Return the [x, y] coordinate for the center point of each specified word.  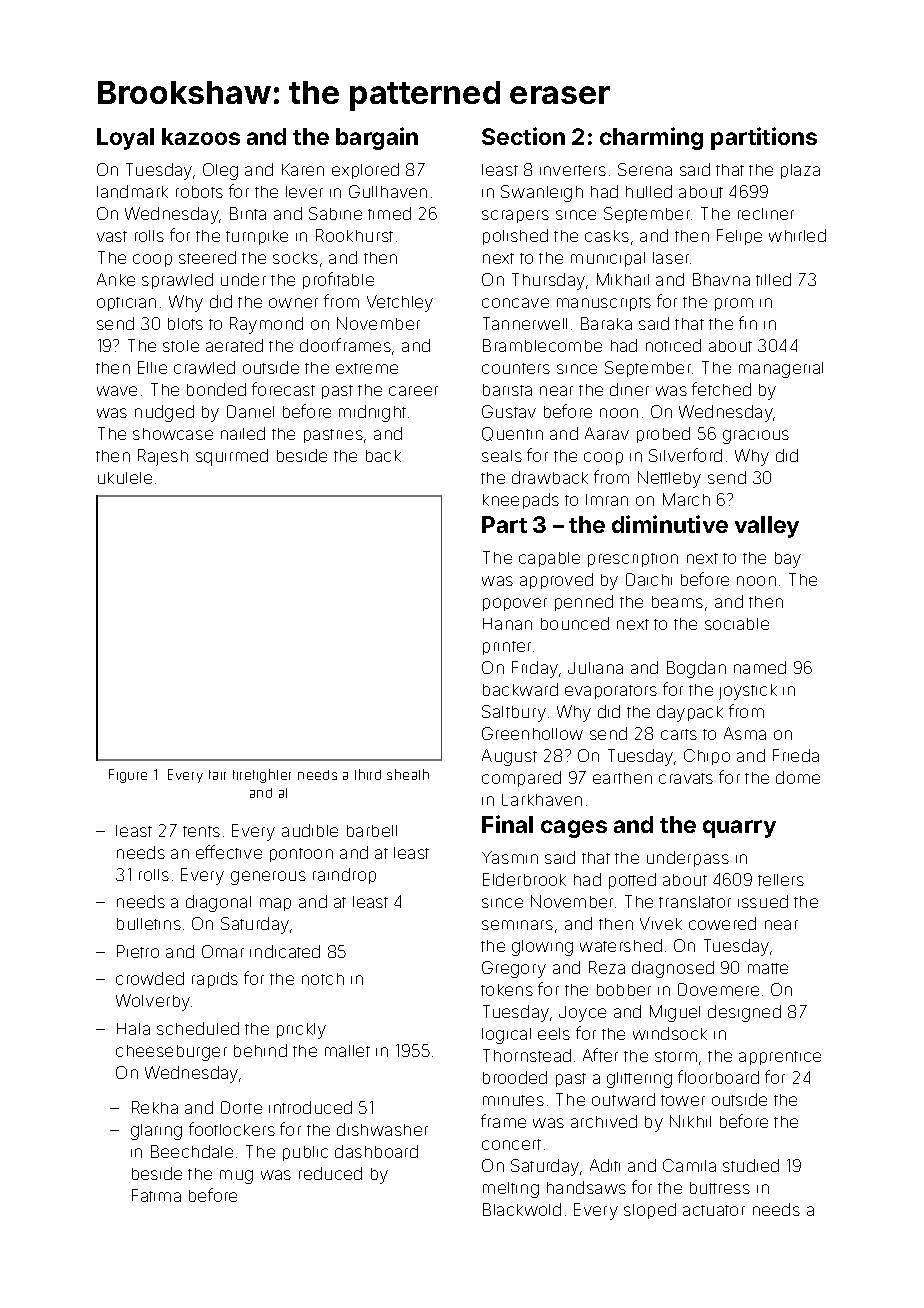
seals [502, 456]
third [368, 774]
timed [389, 213]
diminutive [670, 524]
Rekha [155, 1107]
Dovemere [718, 989]
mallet [347, 1051]
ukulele [125, 478]
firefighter [262, 776]
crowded [150, 978]
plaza [800, 171]
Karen [303, 169]
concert [511, 1144]
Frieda [796, 755]
